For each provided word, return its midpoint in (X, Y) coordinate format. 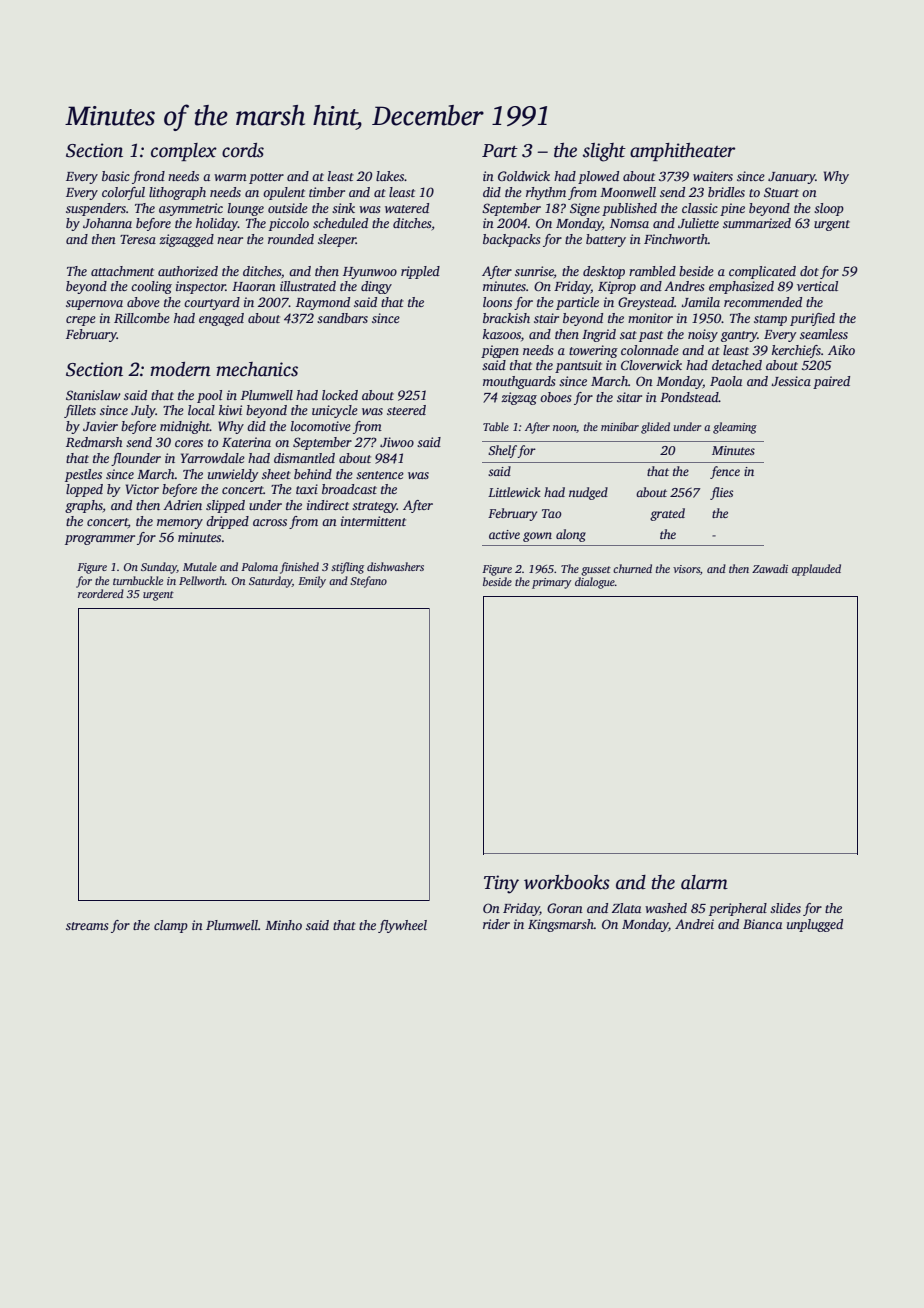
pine (732, 209)
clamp (171, 926)
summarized (757, 223)
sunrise (534, 271)
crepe (81, 321)
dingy (376, 287)
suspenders (96, 209)
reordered (101, 593)
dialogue (595, 583)
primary (551, 583)
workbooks (567, 882)
